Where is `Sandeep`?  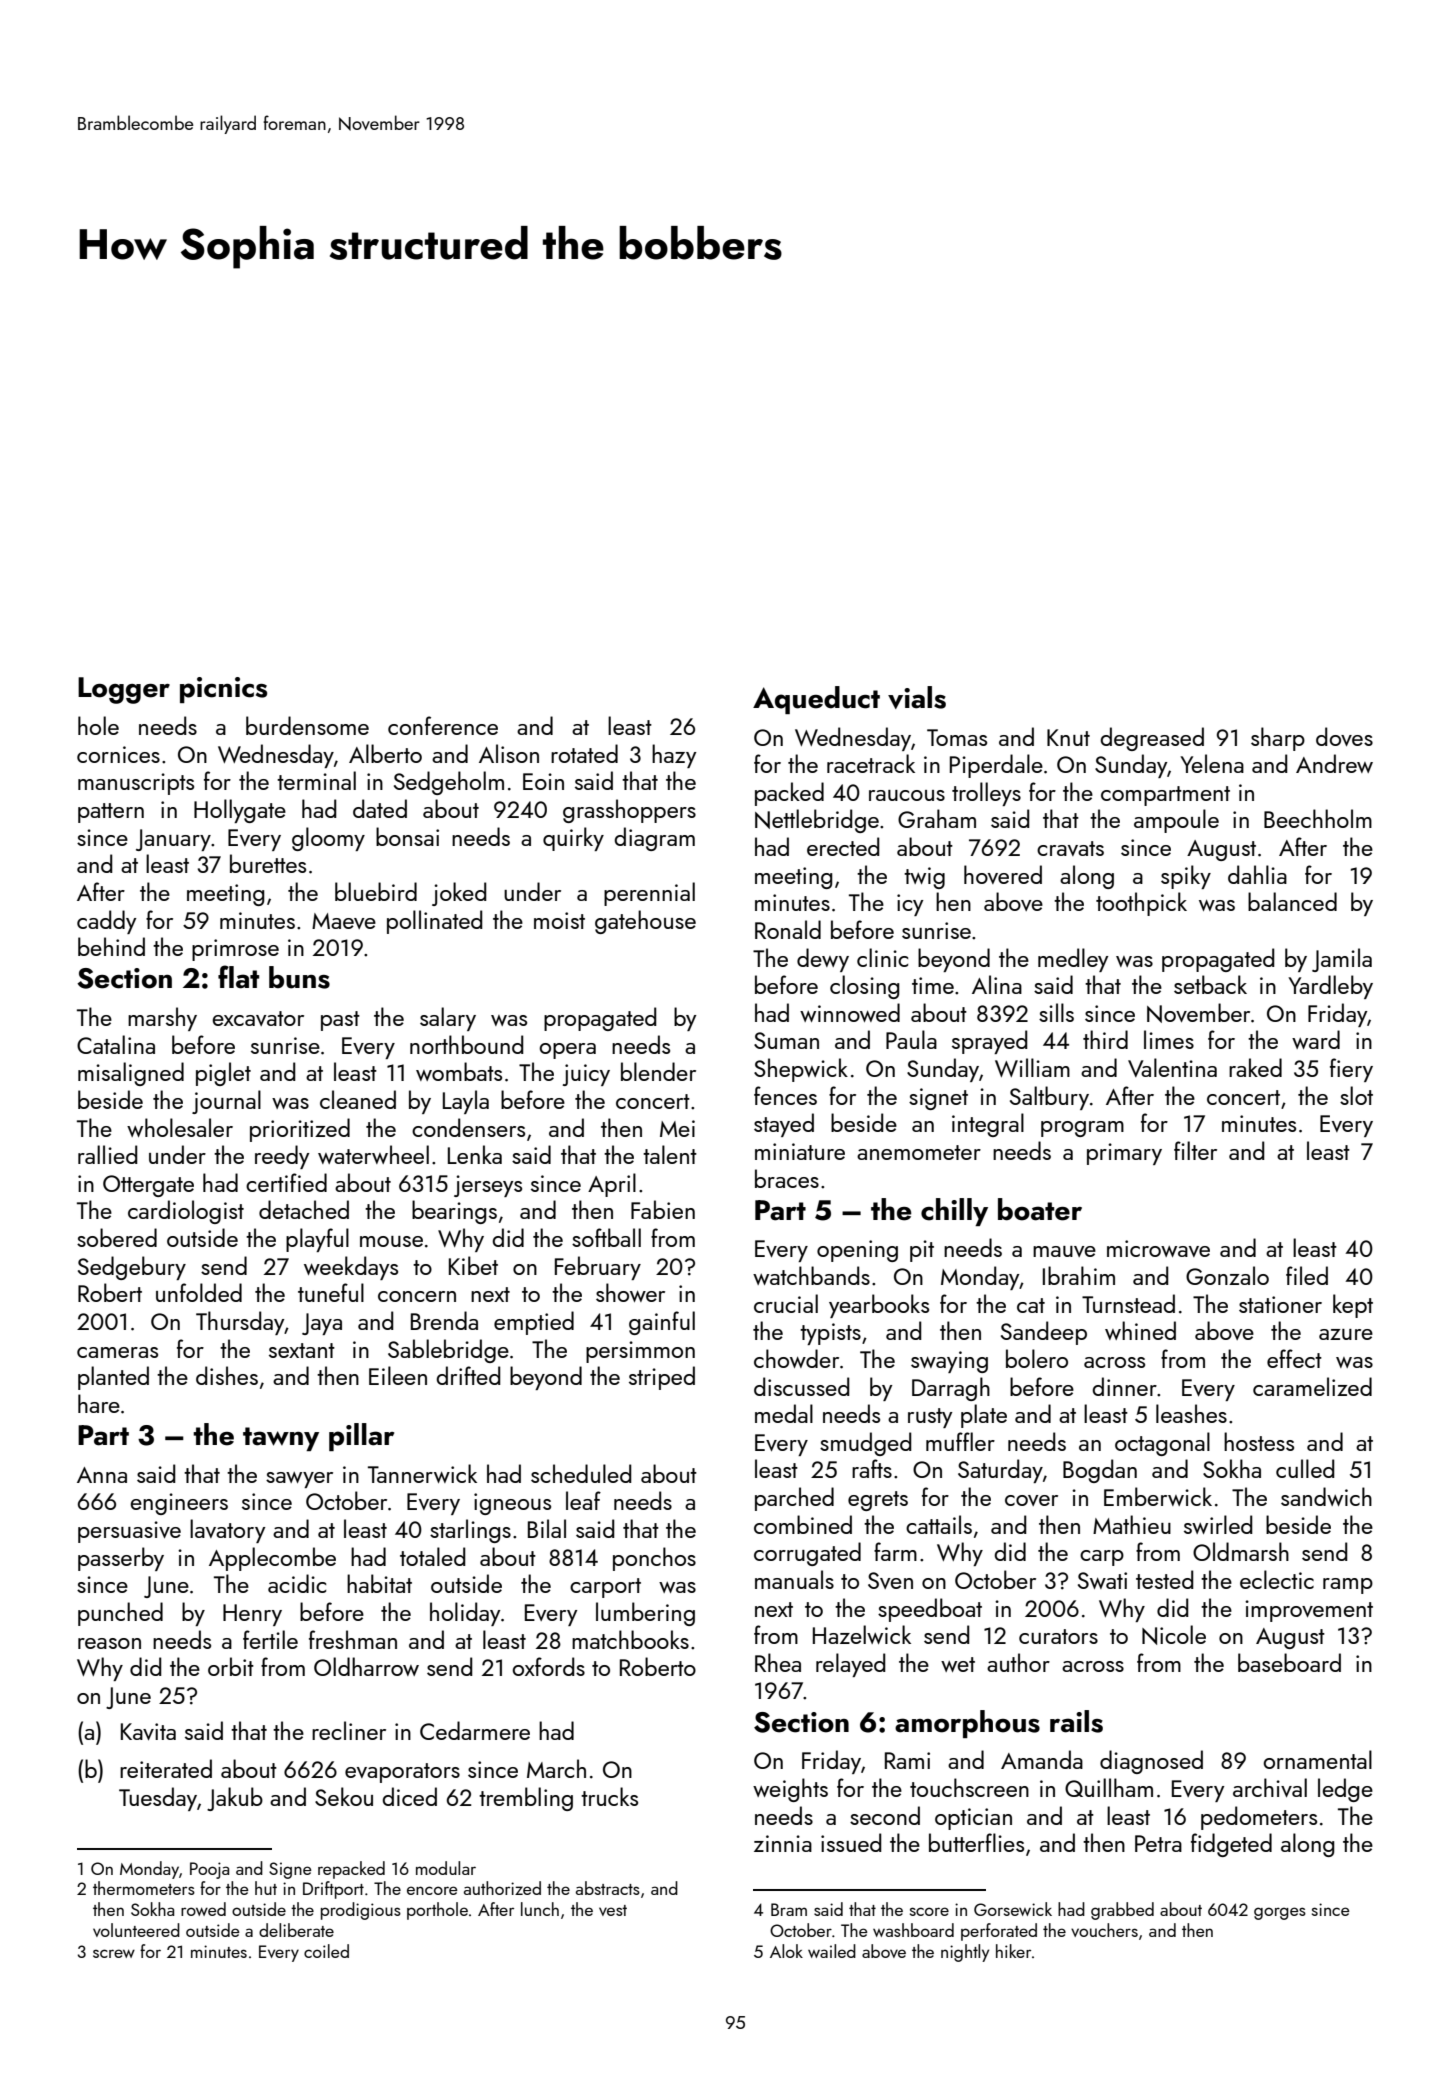 Sandeep is located at coordinates (1044, 1333).
